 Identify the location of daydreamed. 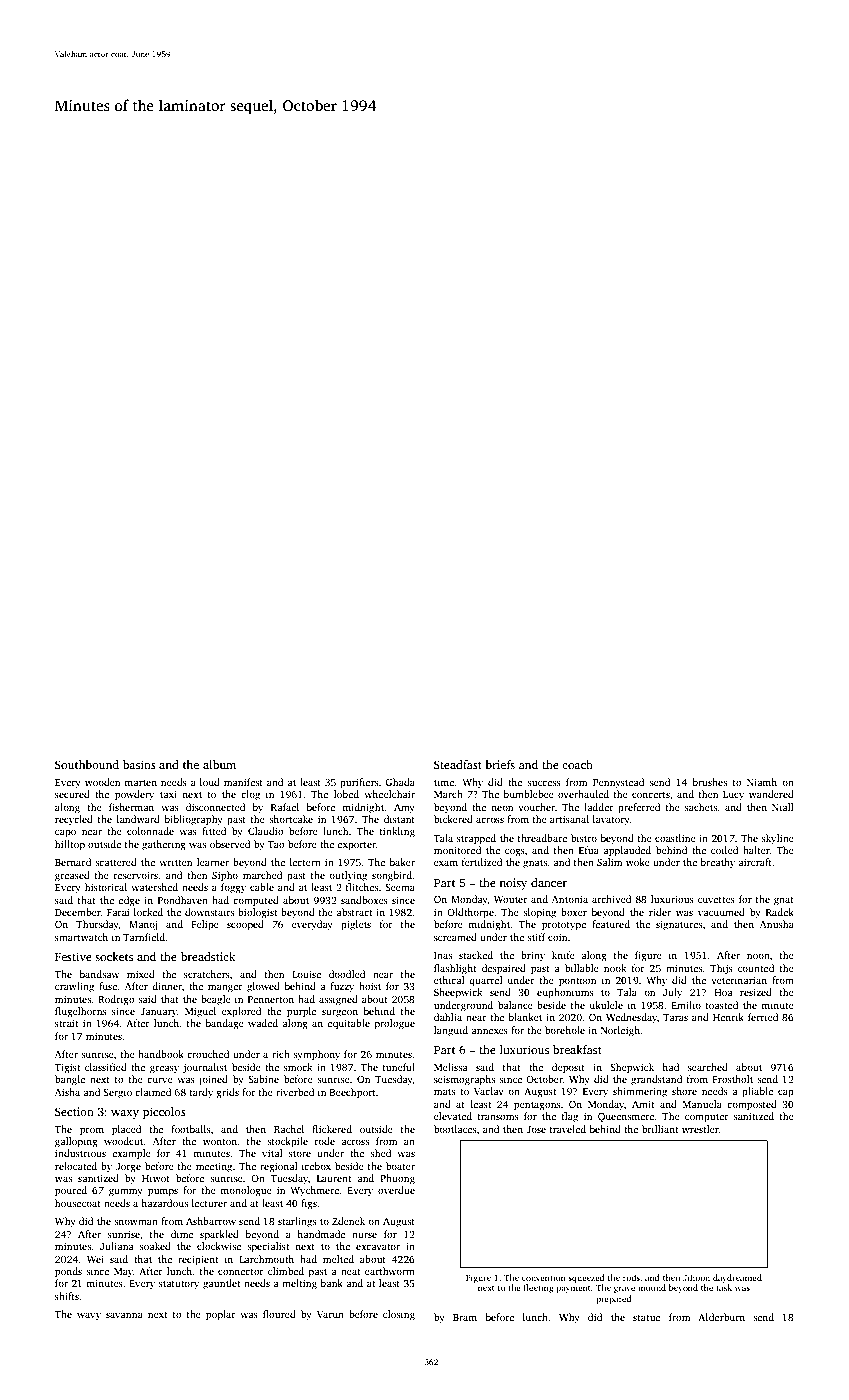
(737, 1278).
